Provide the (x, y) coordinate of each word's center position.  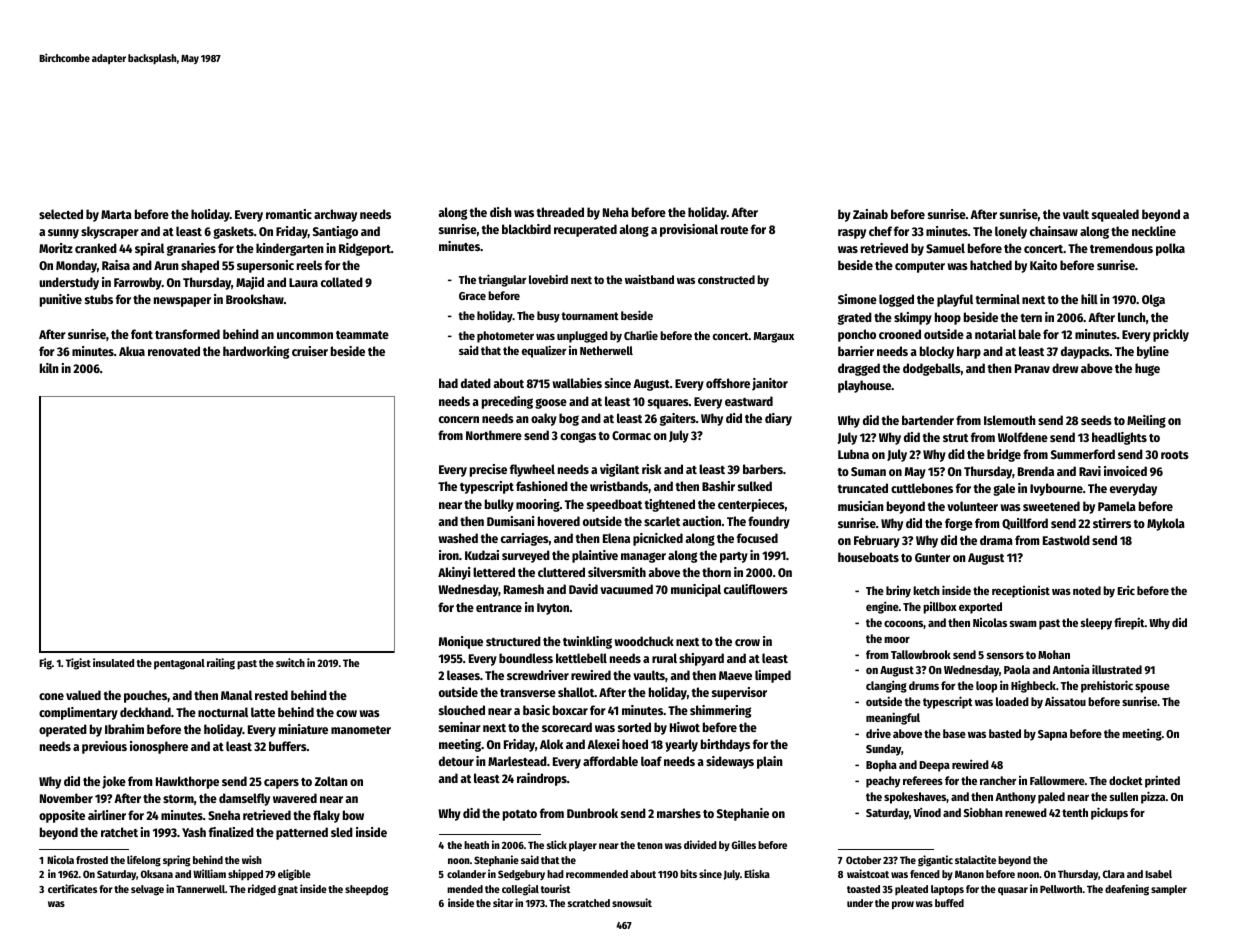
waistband (649, 279)
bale (1030, 334)
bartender (928, 420)
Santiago (335, 232)
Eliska (757, 873)
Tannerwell (200, 889)
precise (488, 470)
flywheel (532, 470)
